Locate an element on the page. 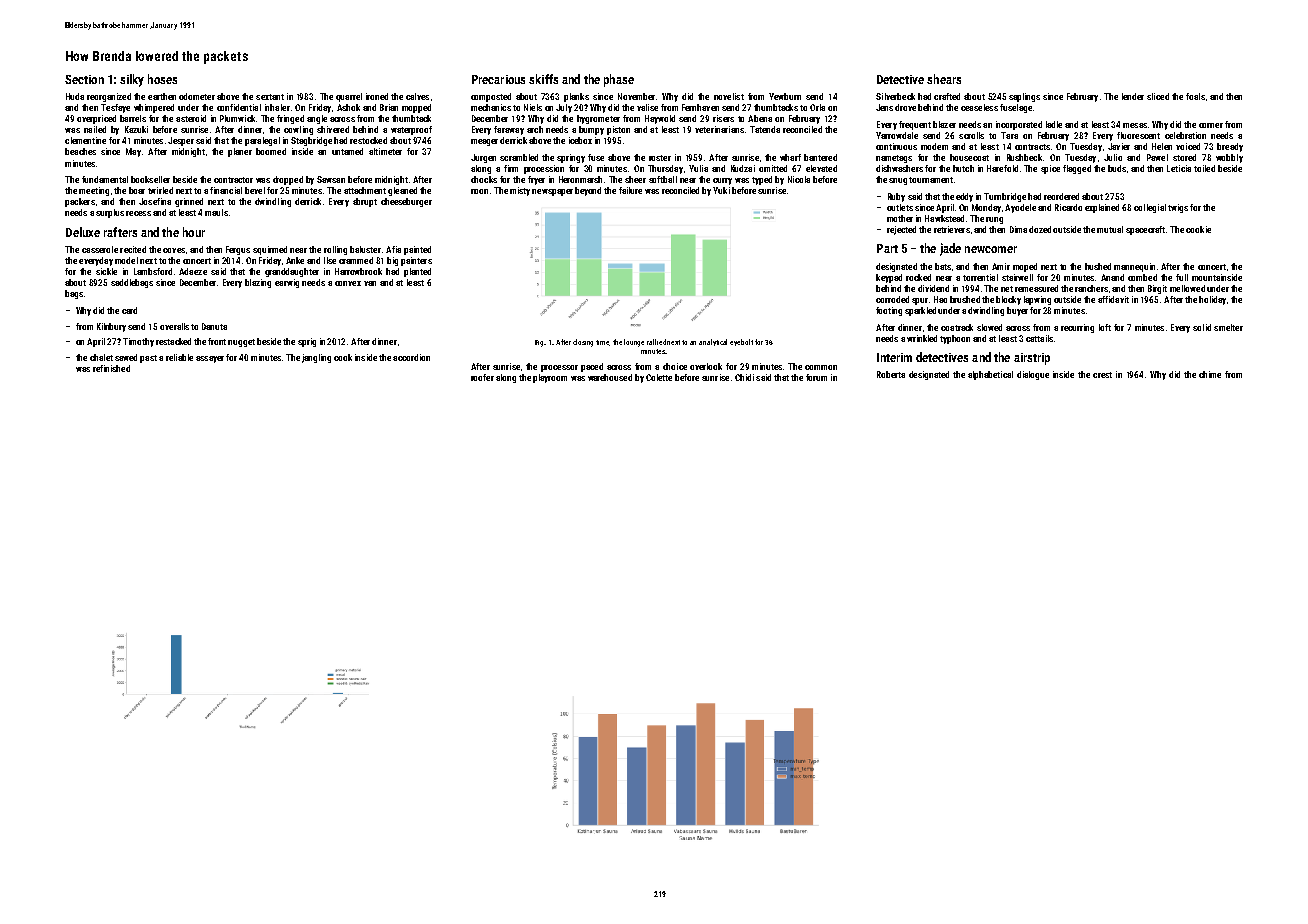 The height and width of the document is (924, 1308). van is located at coordinates (370, 283).
